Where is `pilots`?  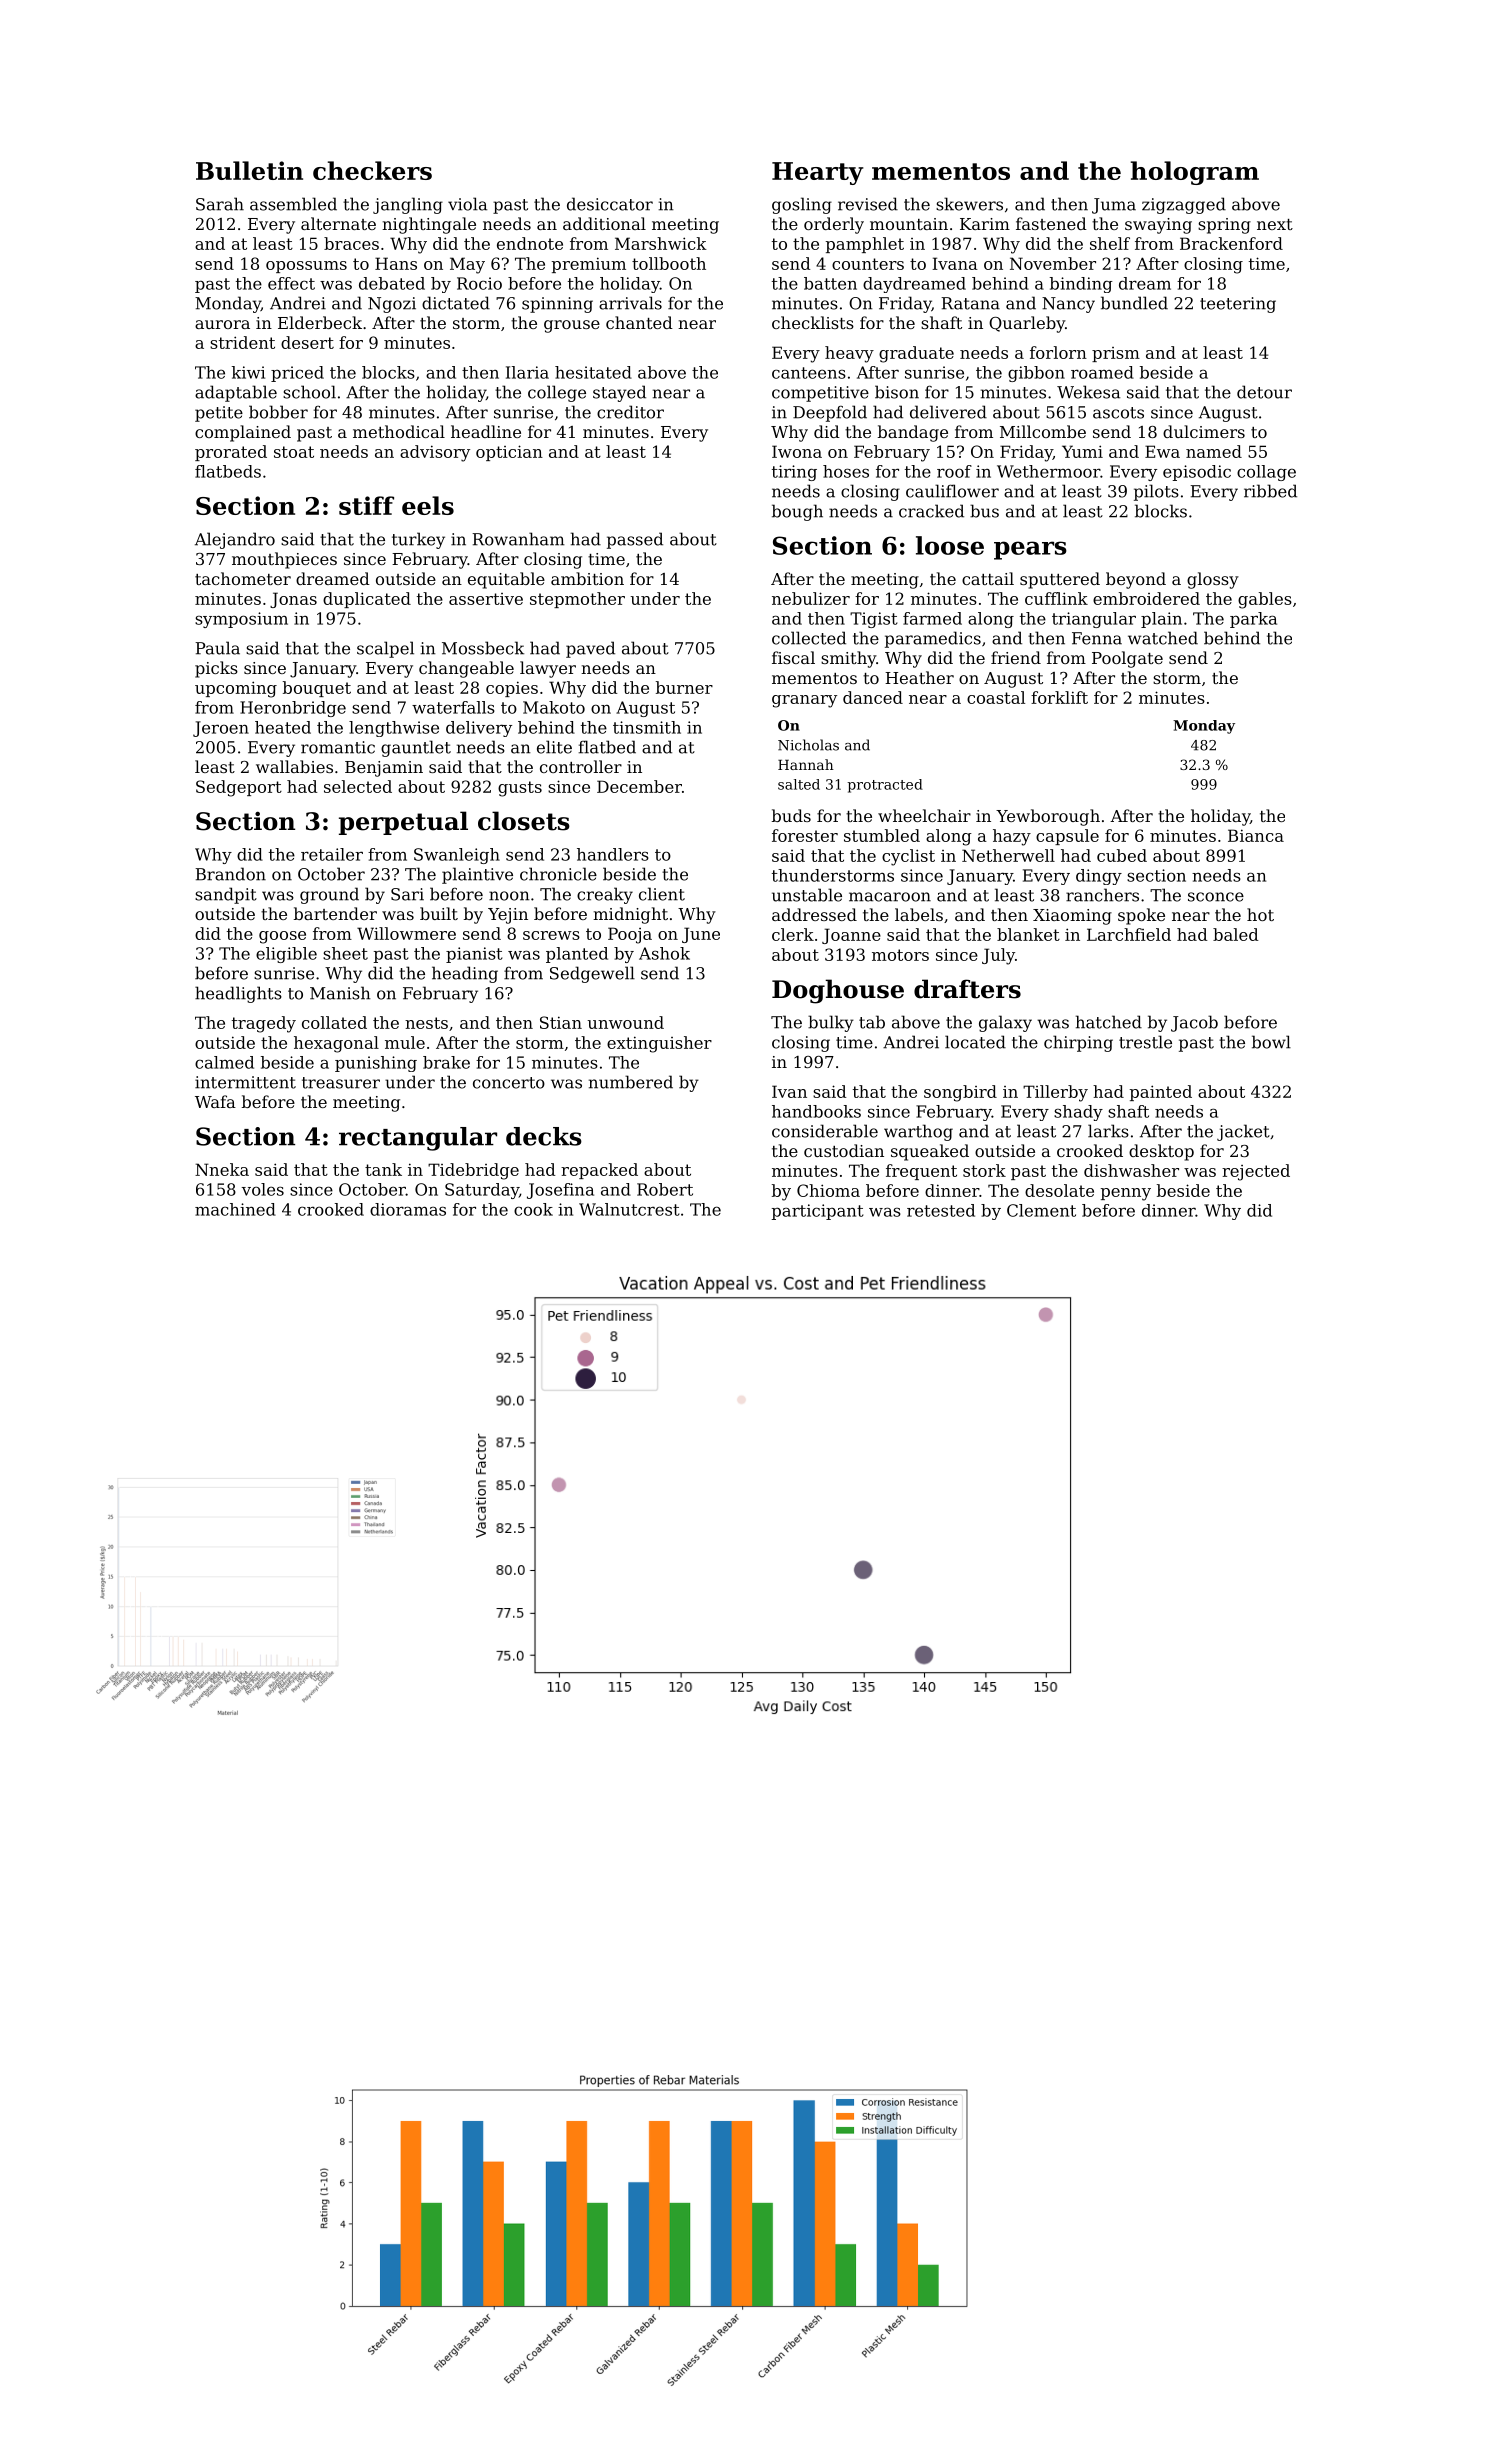
pilots is located at coordinates (1156, 492).
